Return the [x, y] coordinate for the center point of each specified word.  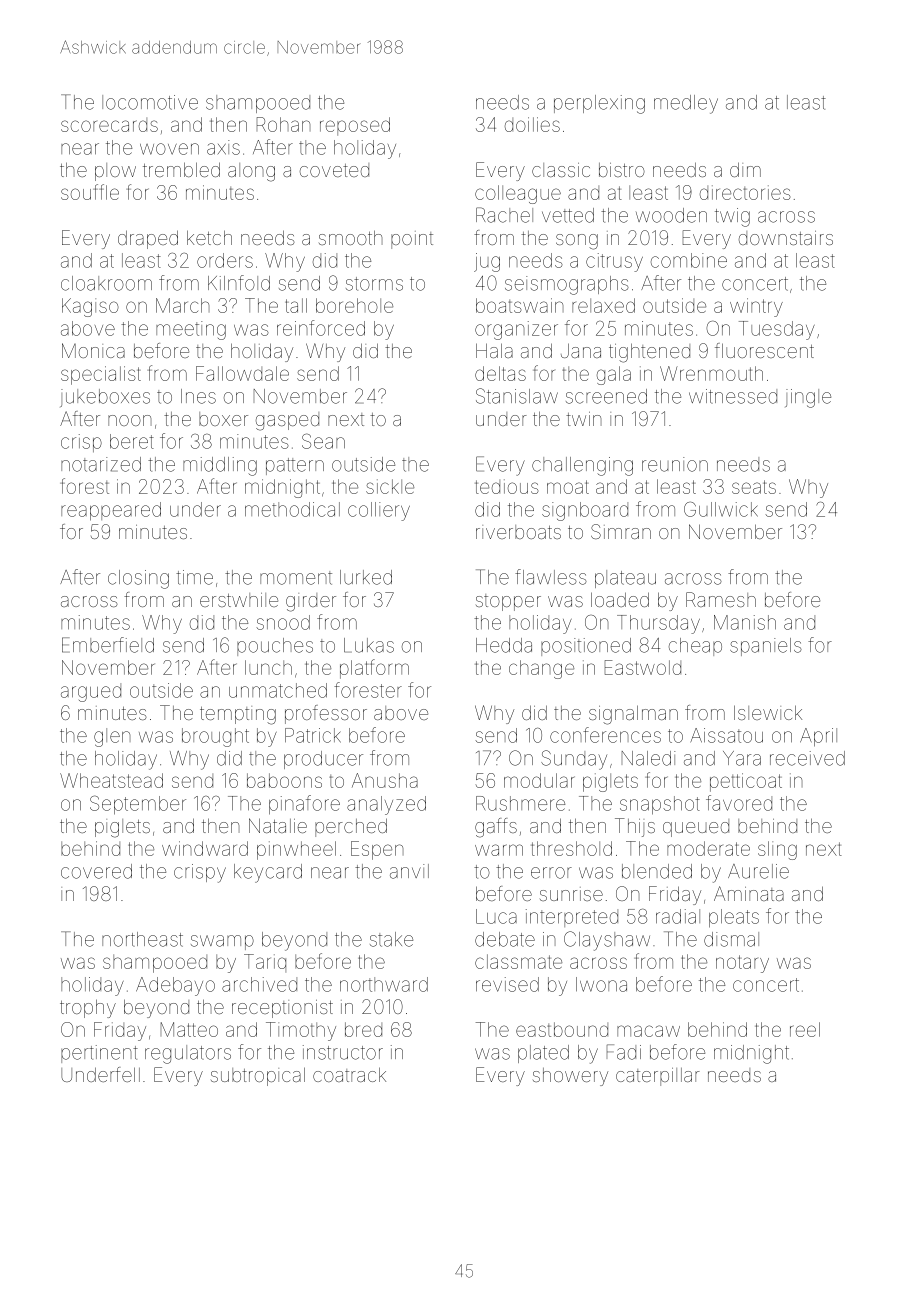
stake [391, 939]
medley [686, 104]
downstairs [786, 238]
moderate [708, 848]
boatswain [520, 305]
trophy [88, 1008]
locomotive [150, 102]
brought [215, 737]
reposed [355, 126]
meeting [191, 330]
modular [539, 780]
